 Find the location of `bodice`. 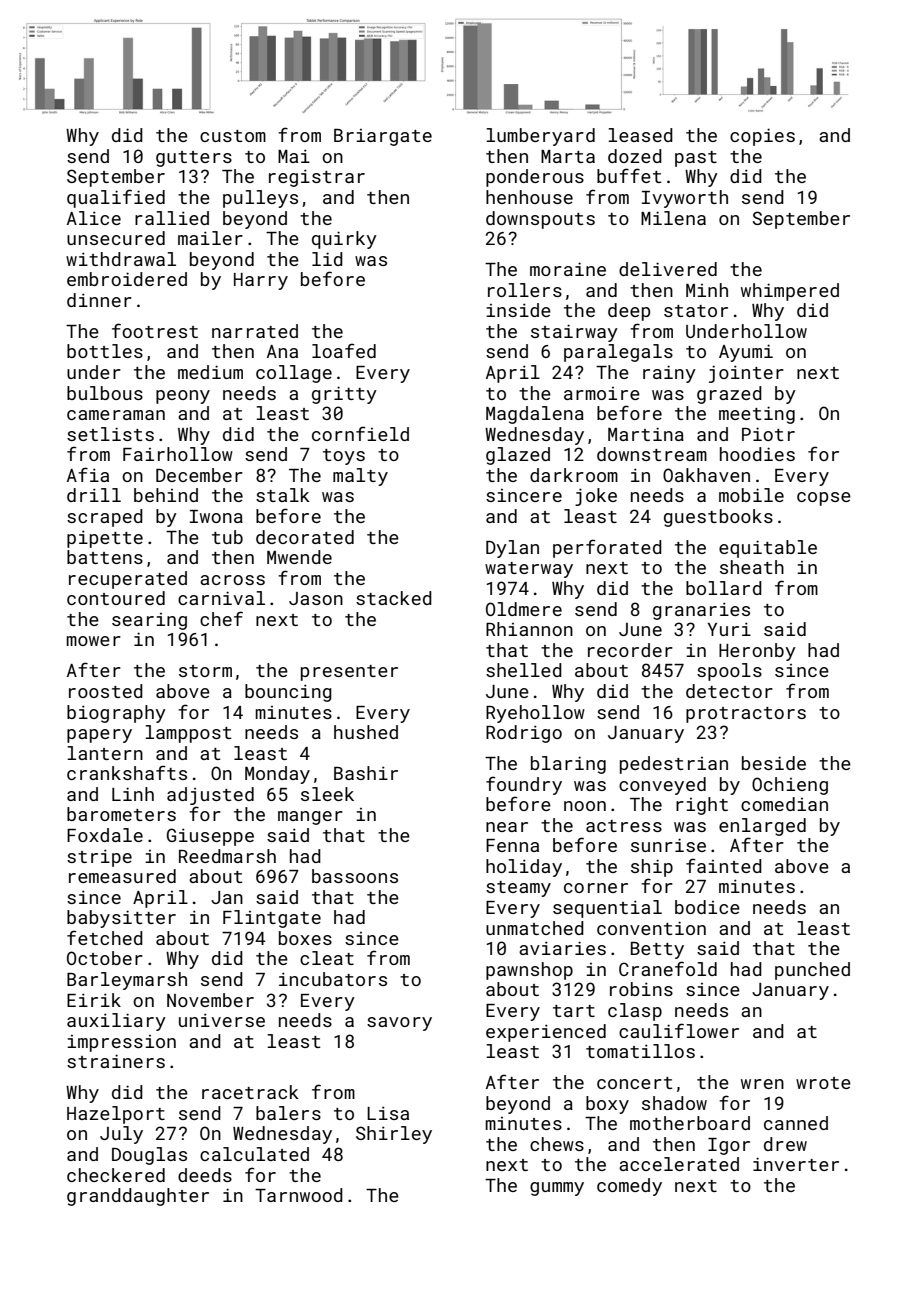

bodice is located at coordinates (707, 907).
